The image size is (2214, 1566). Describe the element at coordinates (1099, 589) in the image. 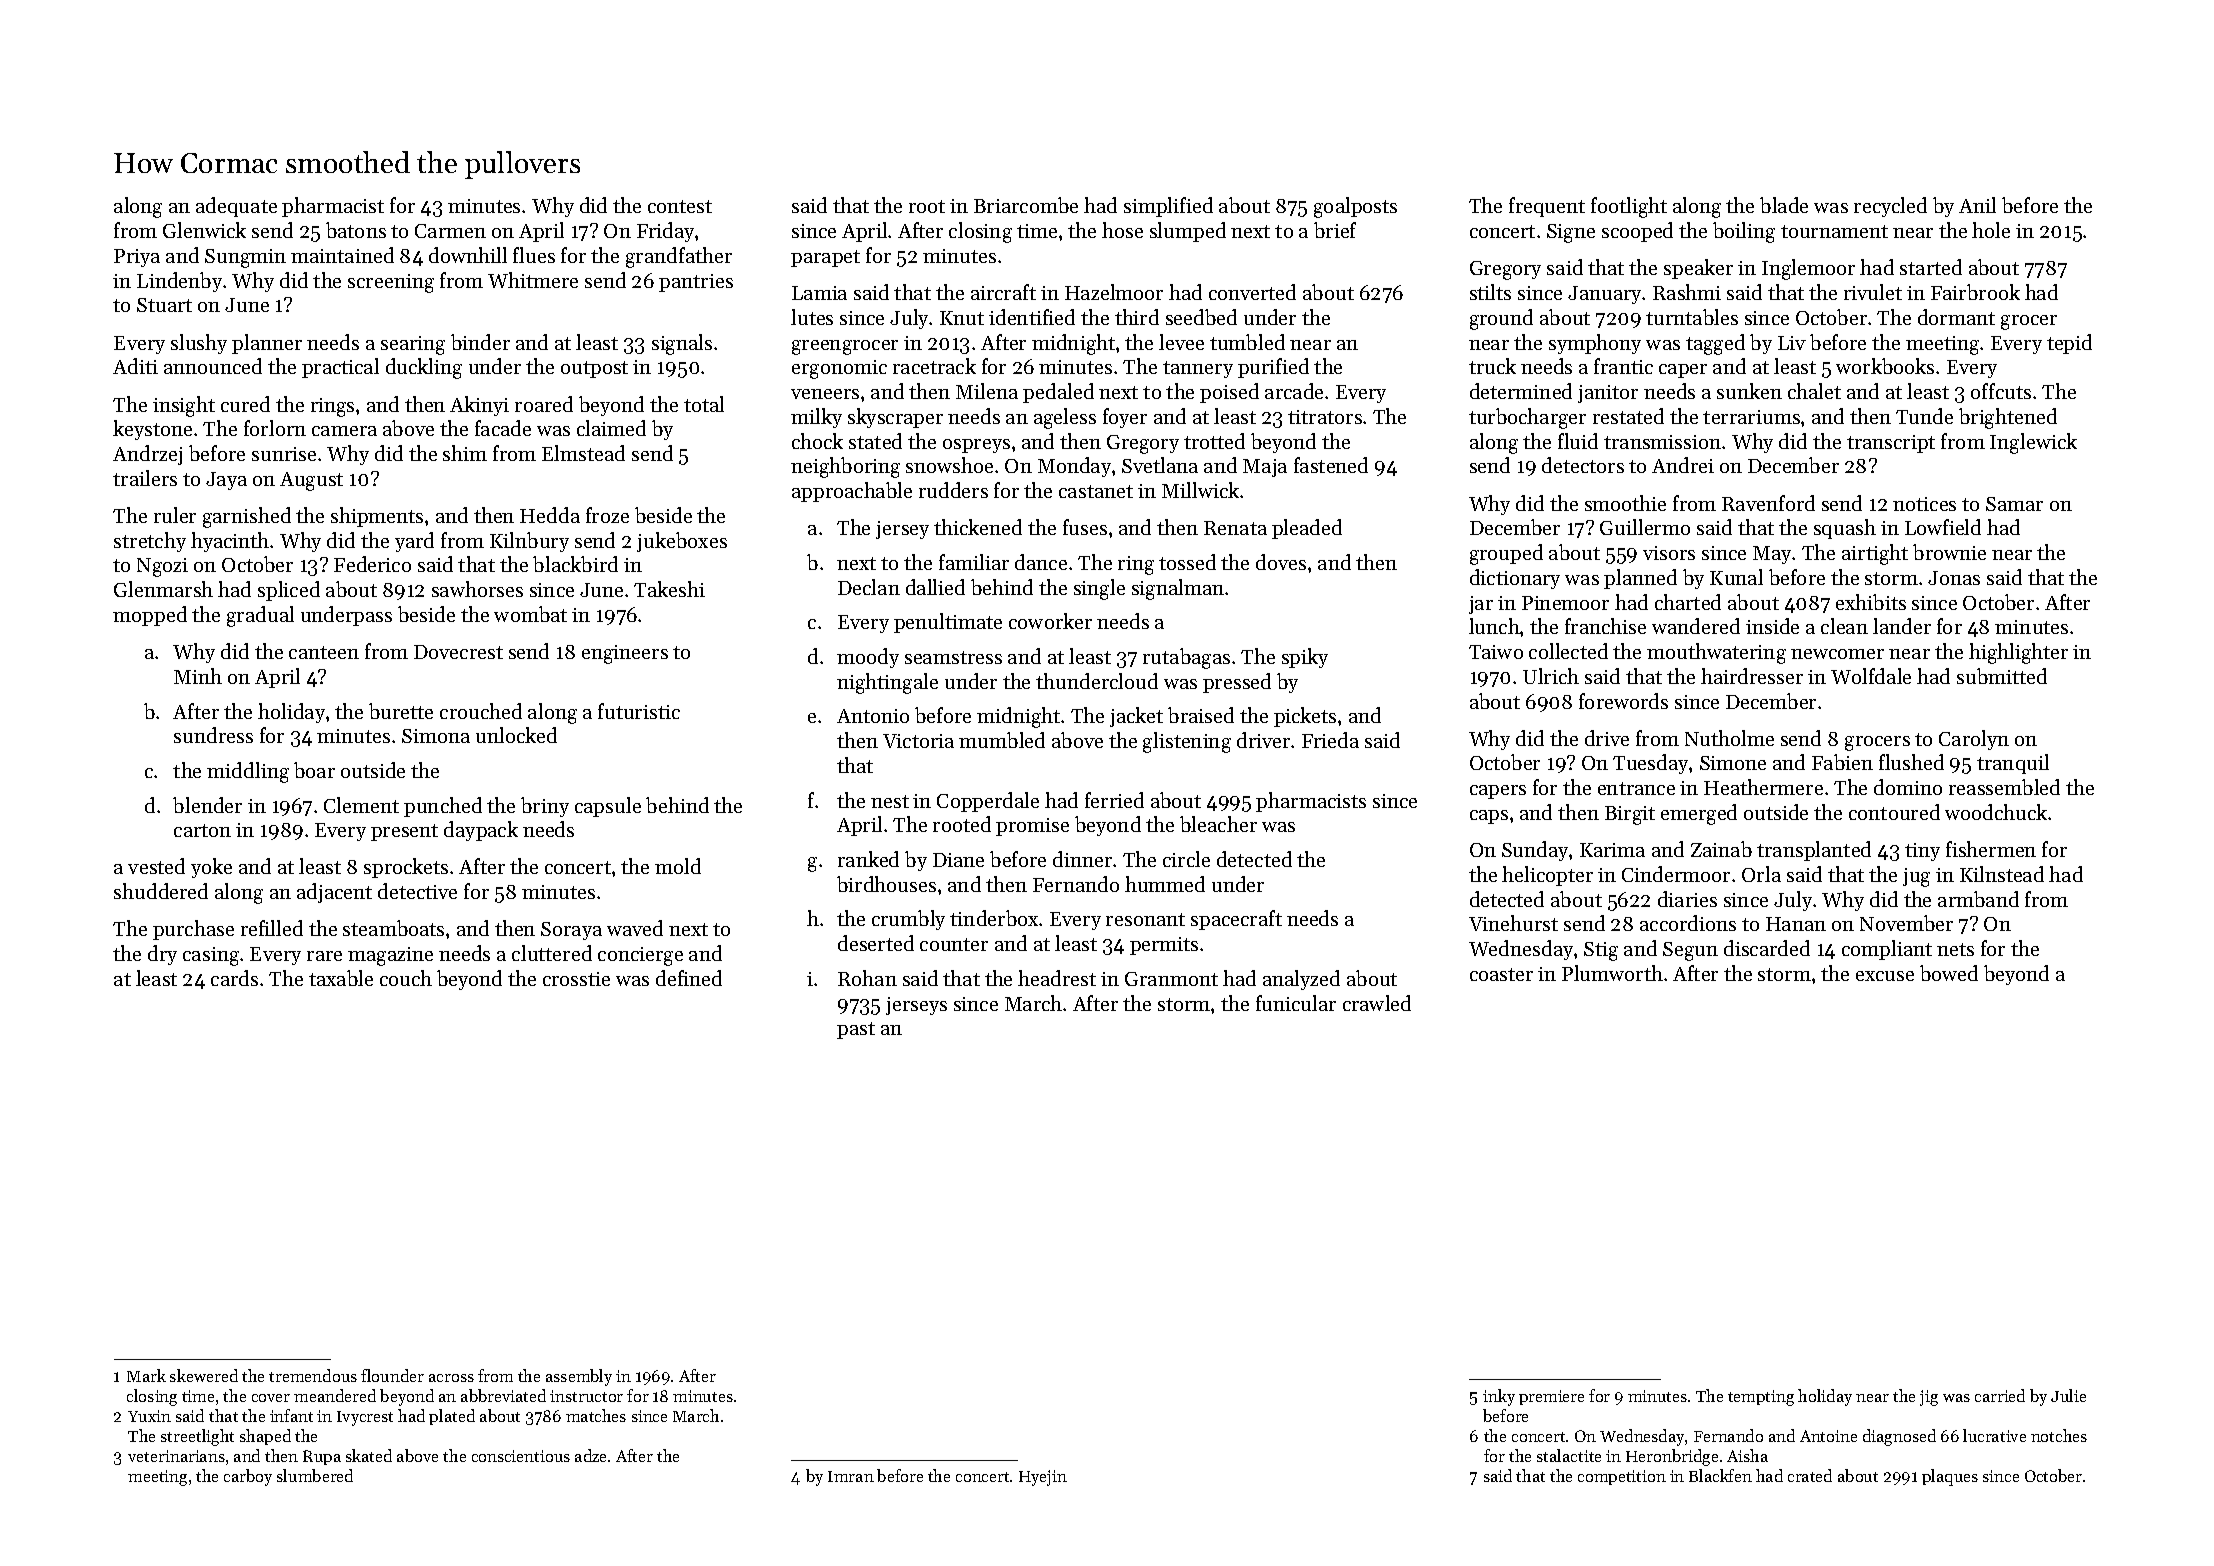

I see `single` at that location.
